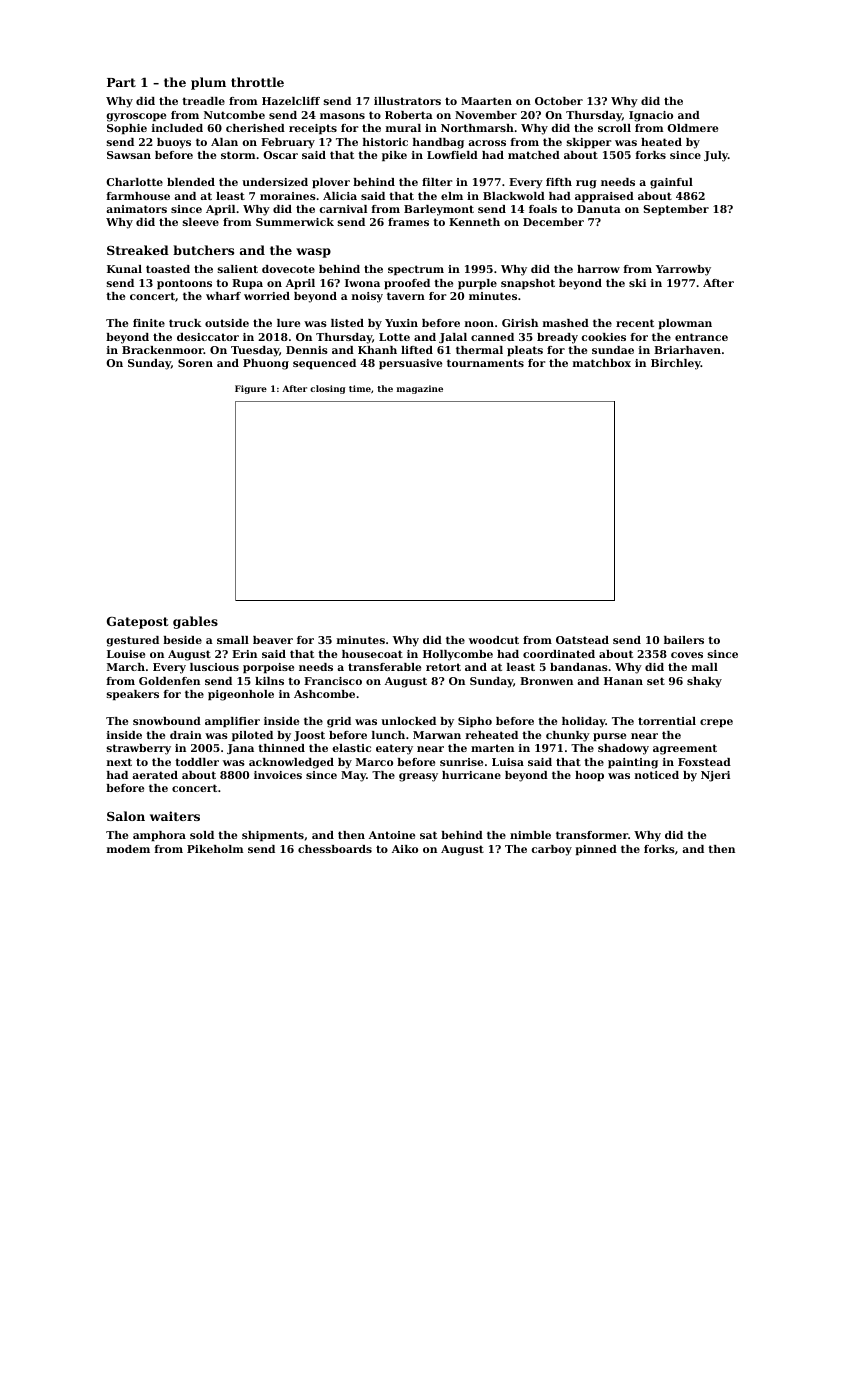  What do you see at coordinates (251, 389) in the page?
I see `Figure` at bounding box center [251, 389].
